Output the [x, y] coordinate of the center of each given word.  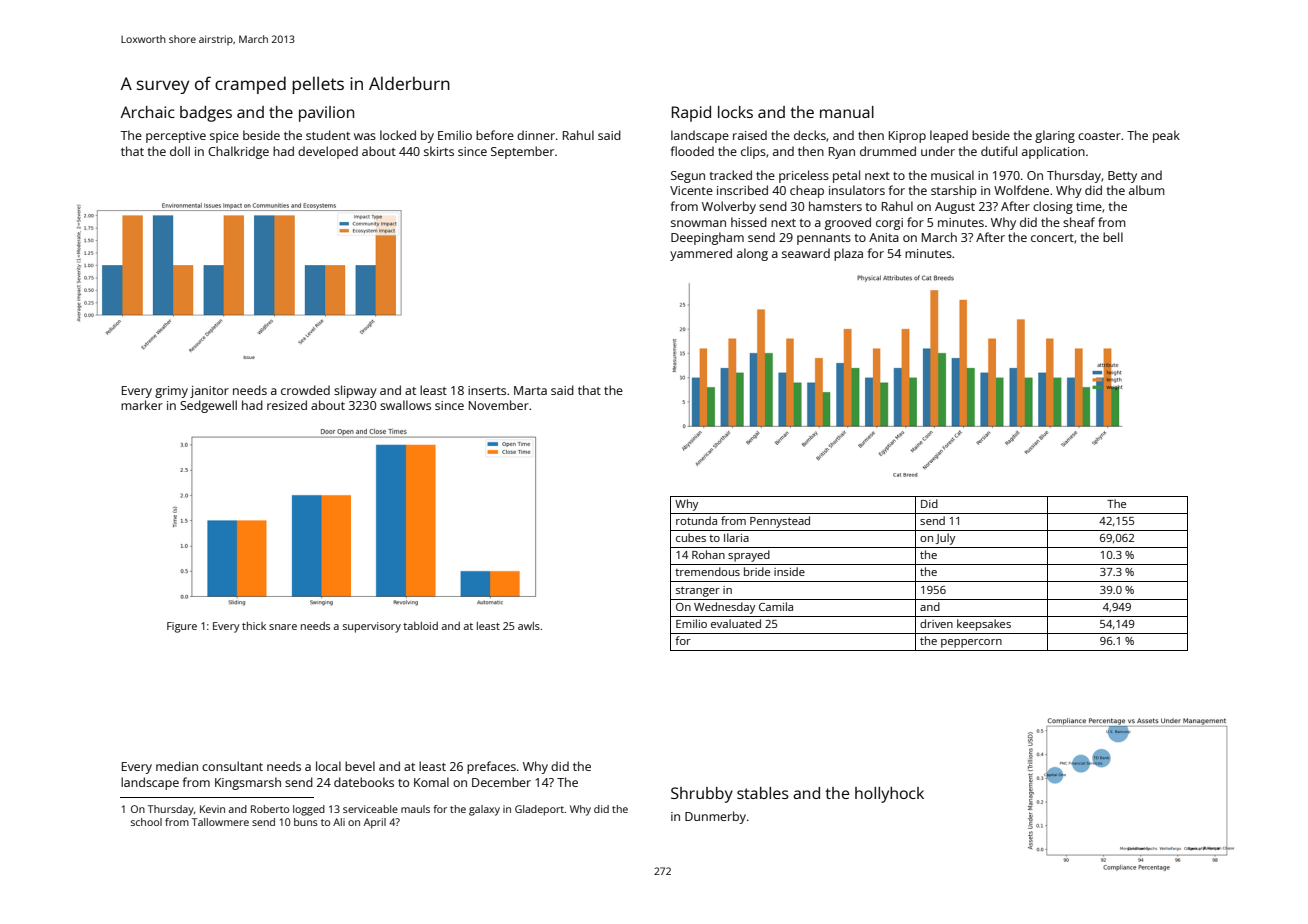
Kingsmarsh [248, 783]
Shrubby [702, 795]
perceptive [176, 137]
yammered [701, 254]
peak [1166, 136]
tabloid [420, 626]
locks [735, 112]
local [328, 766]
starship [954, 191]
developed [328, 152]
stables [763, 793]
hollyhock [889, 795]
